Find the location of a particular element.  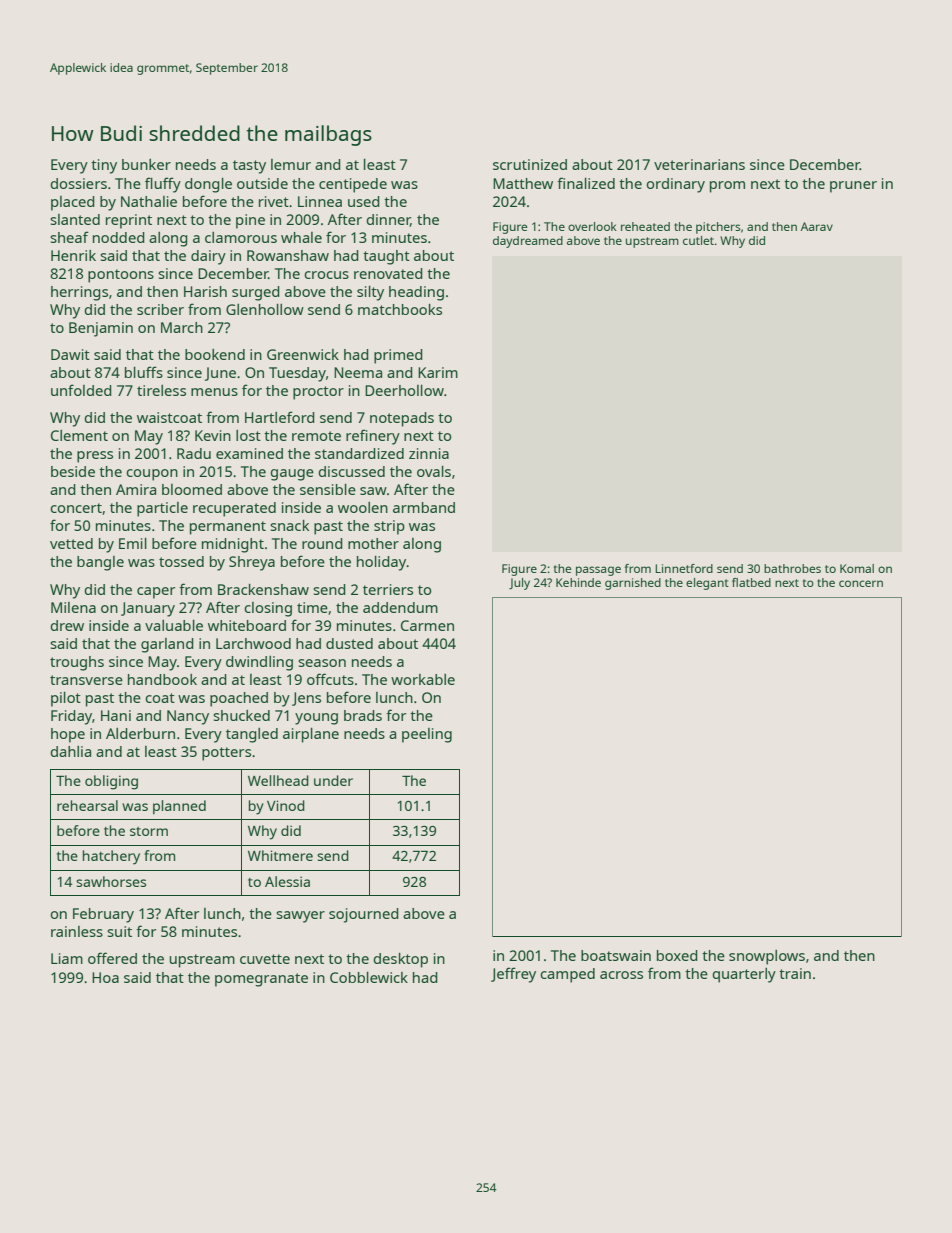

tasty is located at coordinates (249, 167).
